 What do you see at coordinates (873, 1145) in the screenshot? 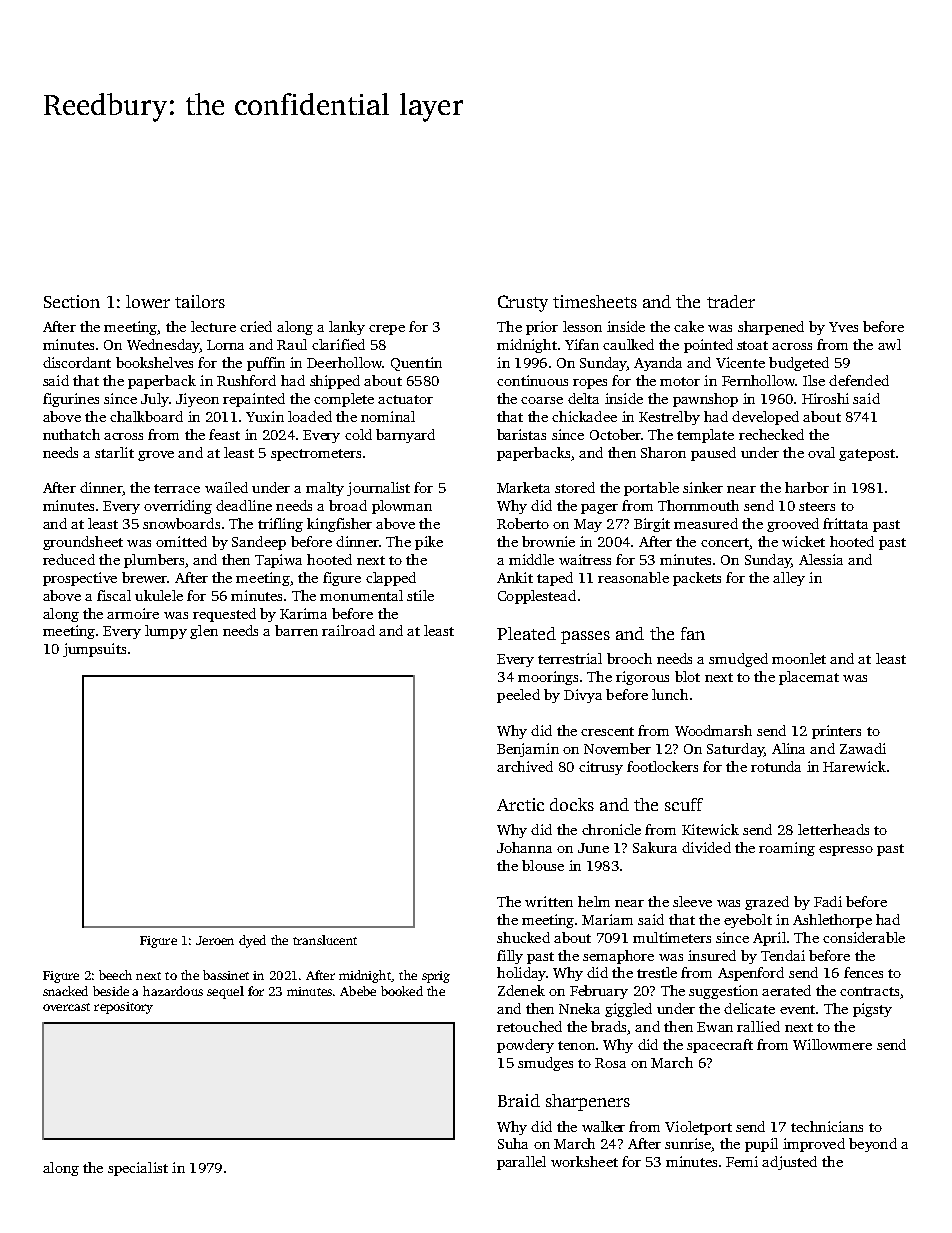
I see `beyond` at bounding box center [873, 1145].
